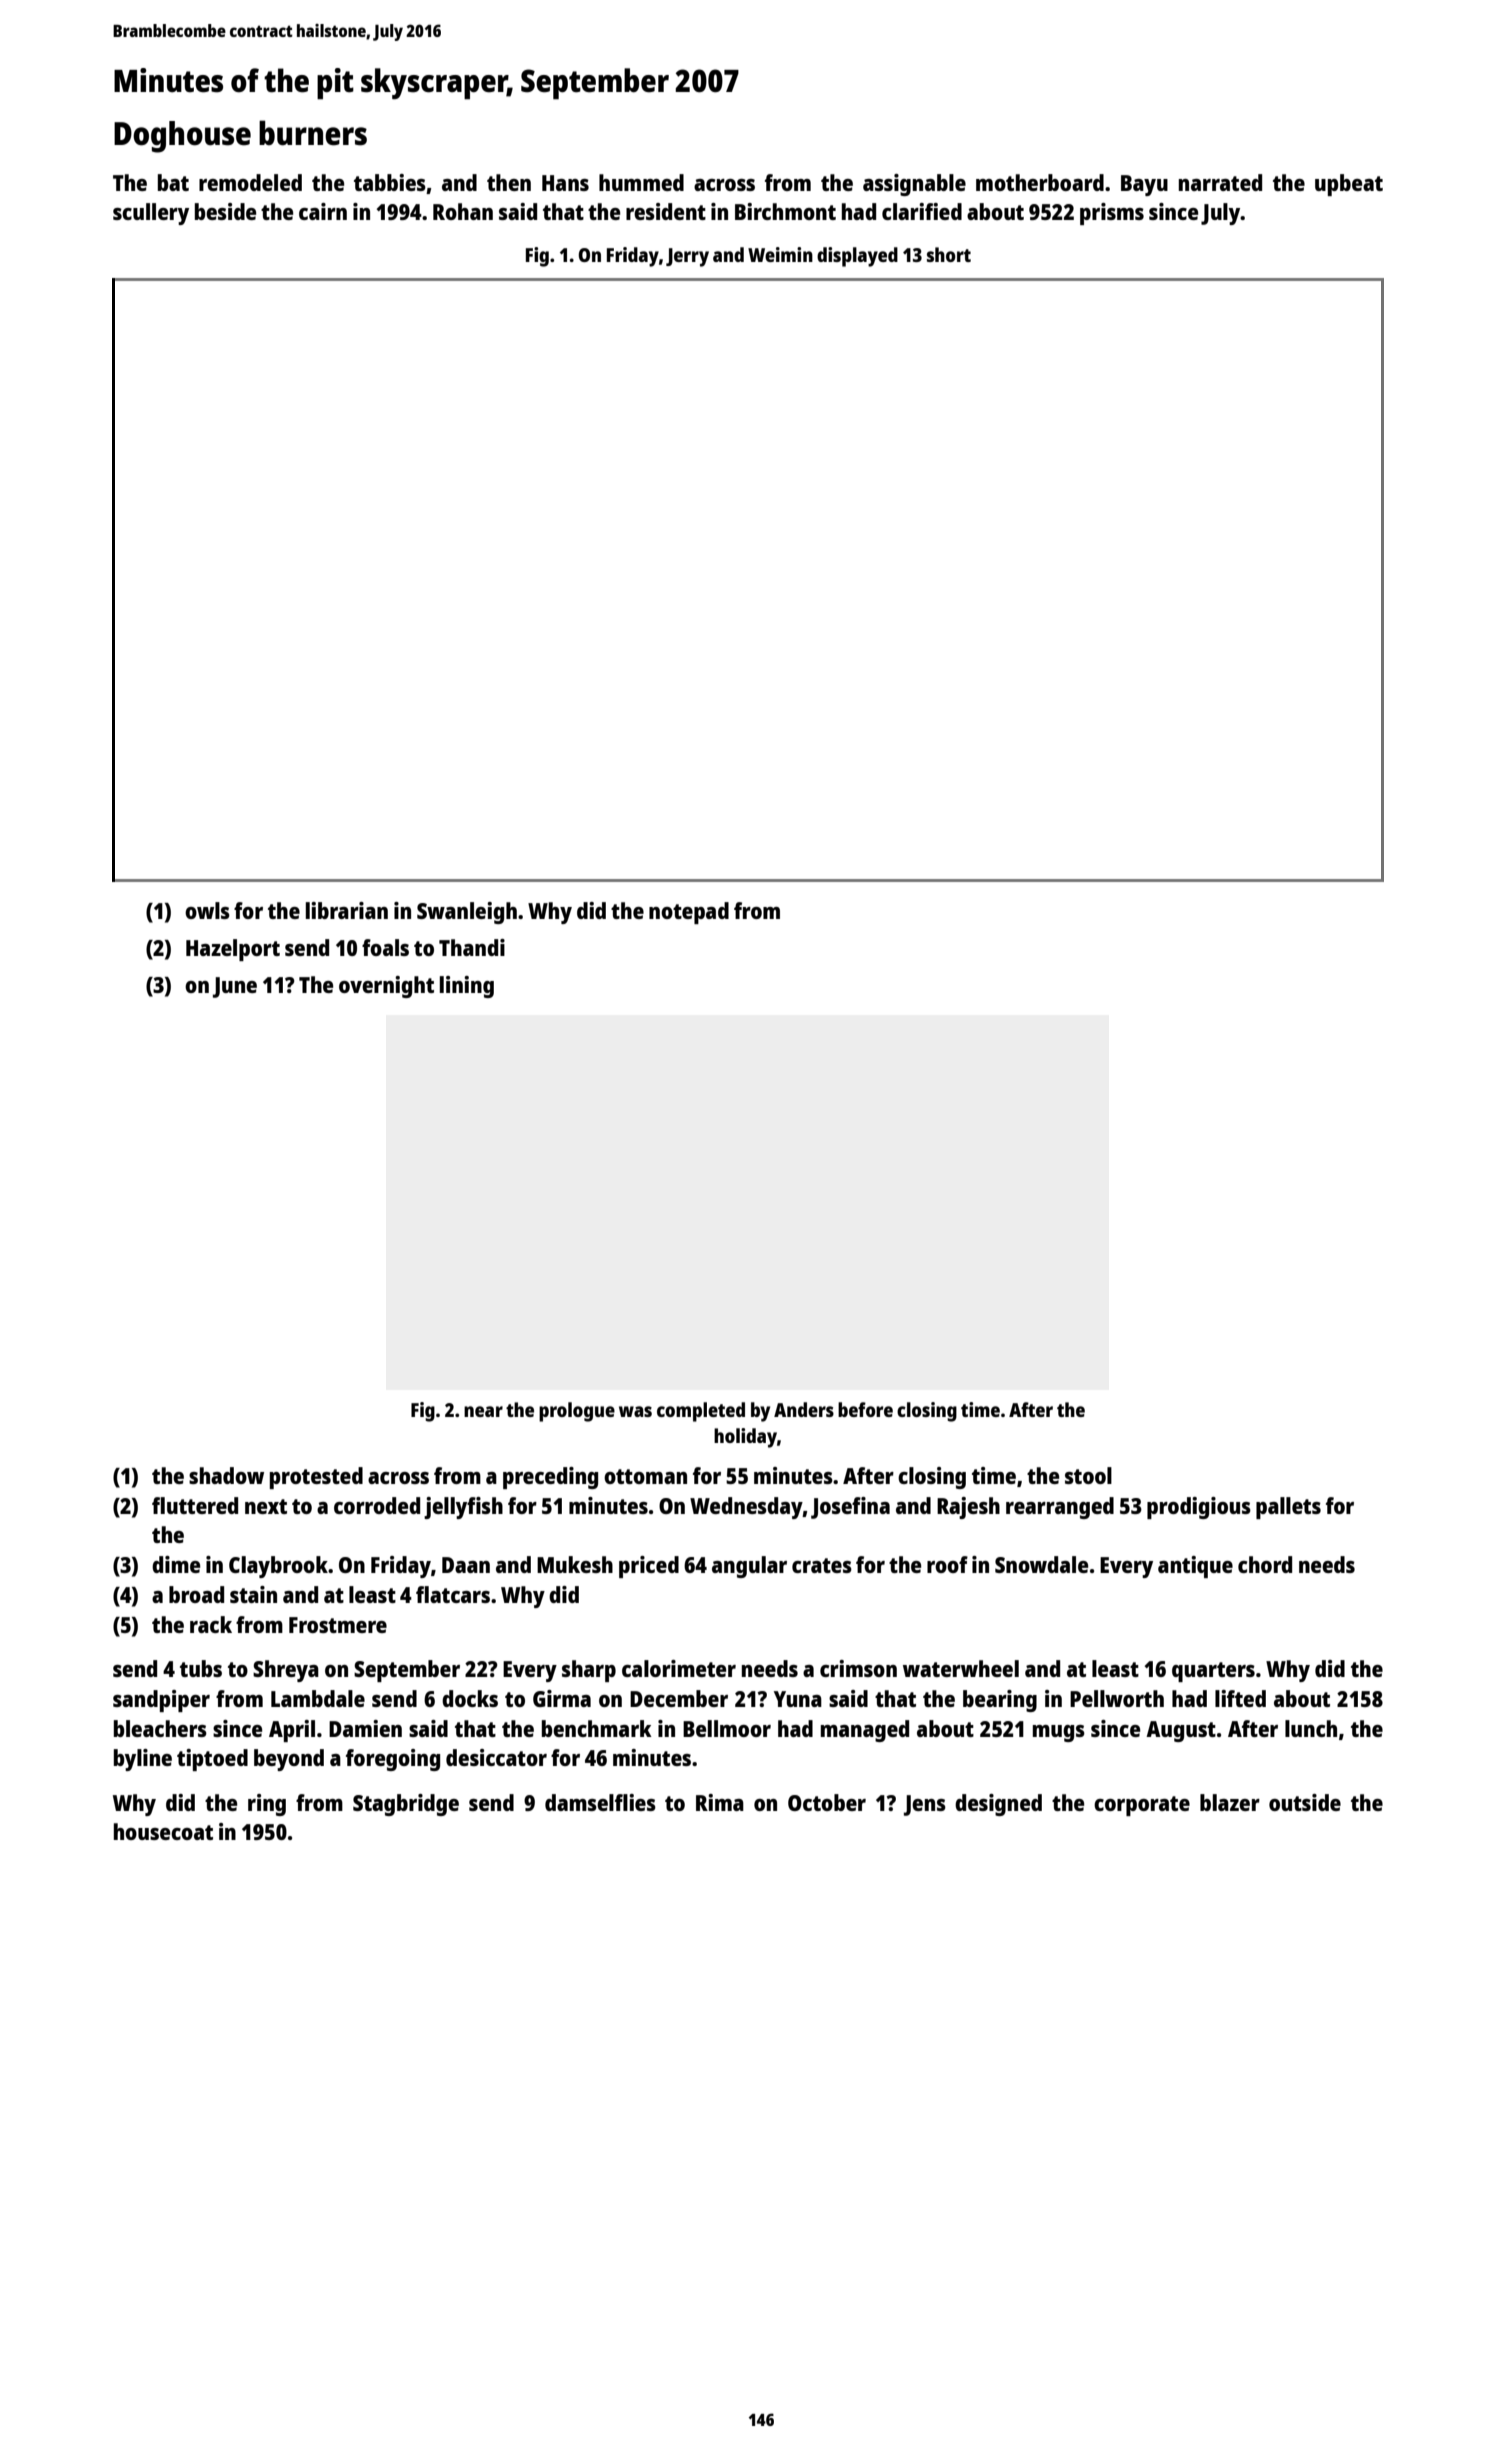  What do you see at coordinates (1230, 1802) in the screenshot?
I see `blazer` at bounding box center [1230, 1802].
